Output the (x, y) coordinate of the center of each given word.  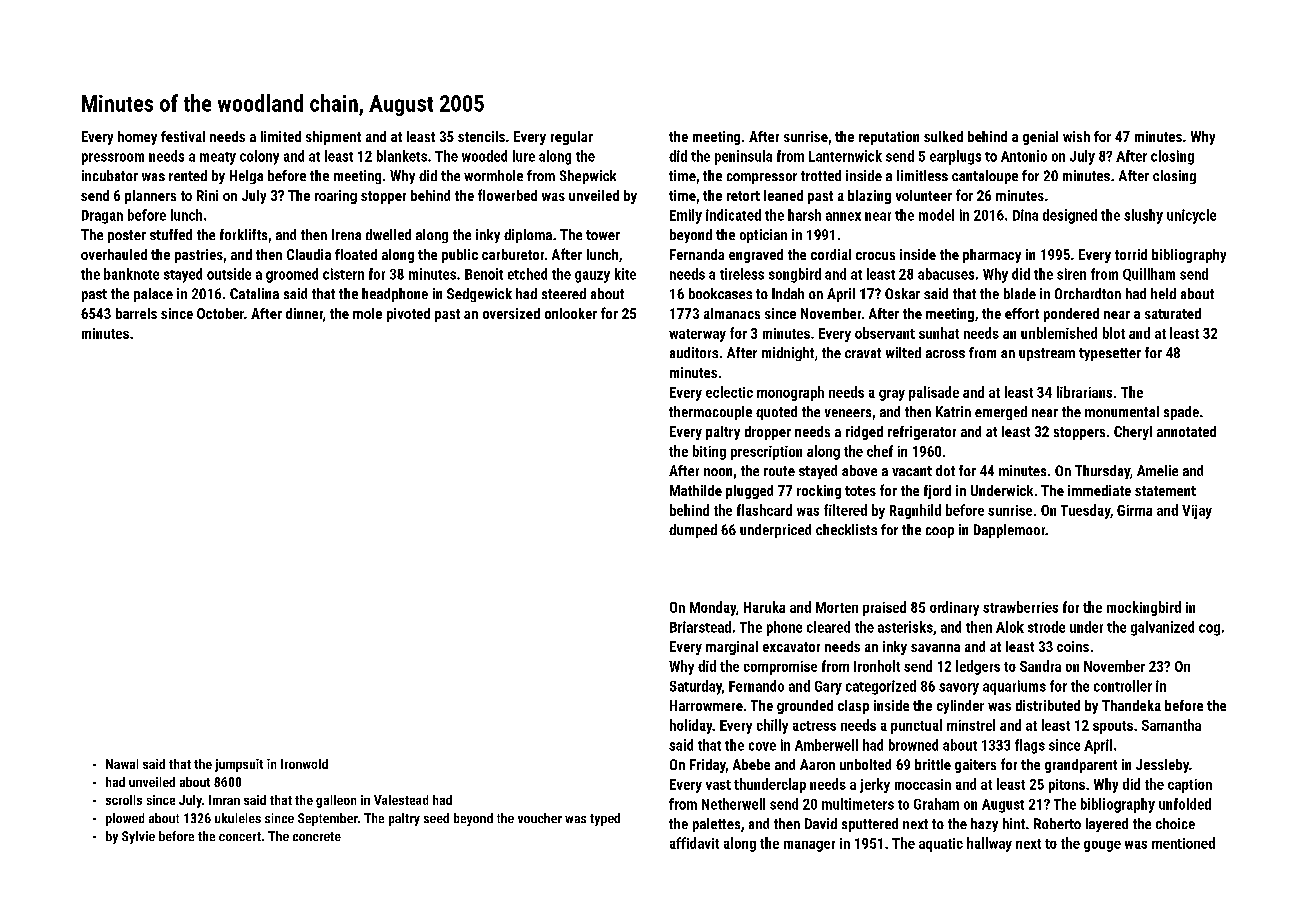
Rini (207, 195)
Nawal (122, 764)
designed (1070, 216)
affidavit (694, 843)
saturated (1173, 313)
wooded (484, 156)
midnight (788, 354)
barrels (136, 313)
